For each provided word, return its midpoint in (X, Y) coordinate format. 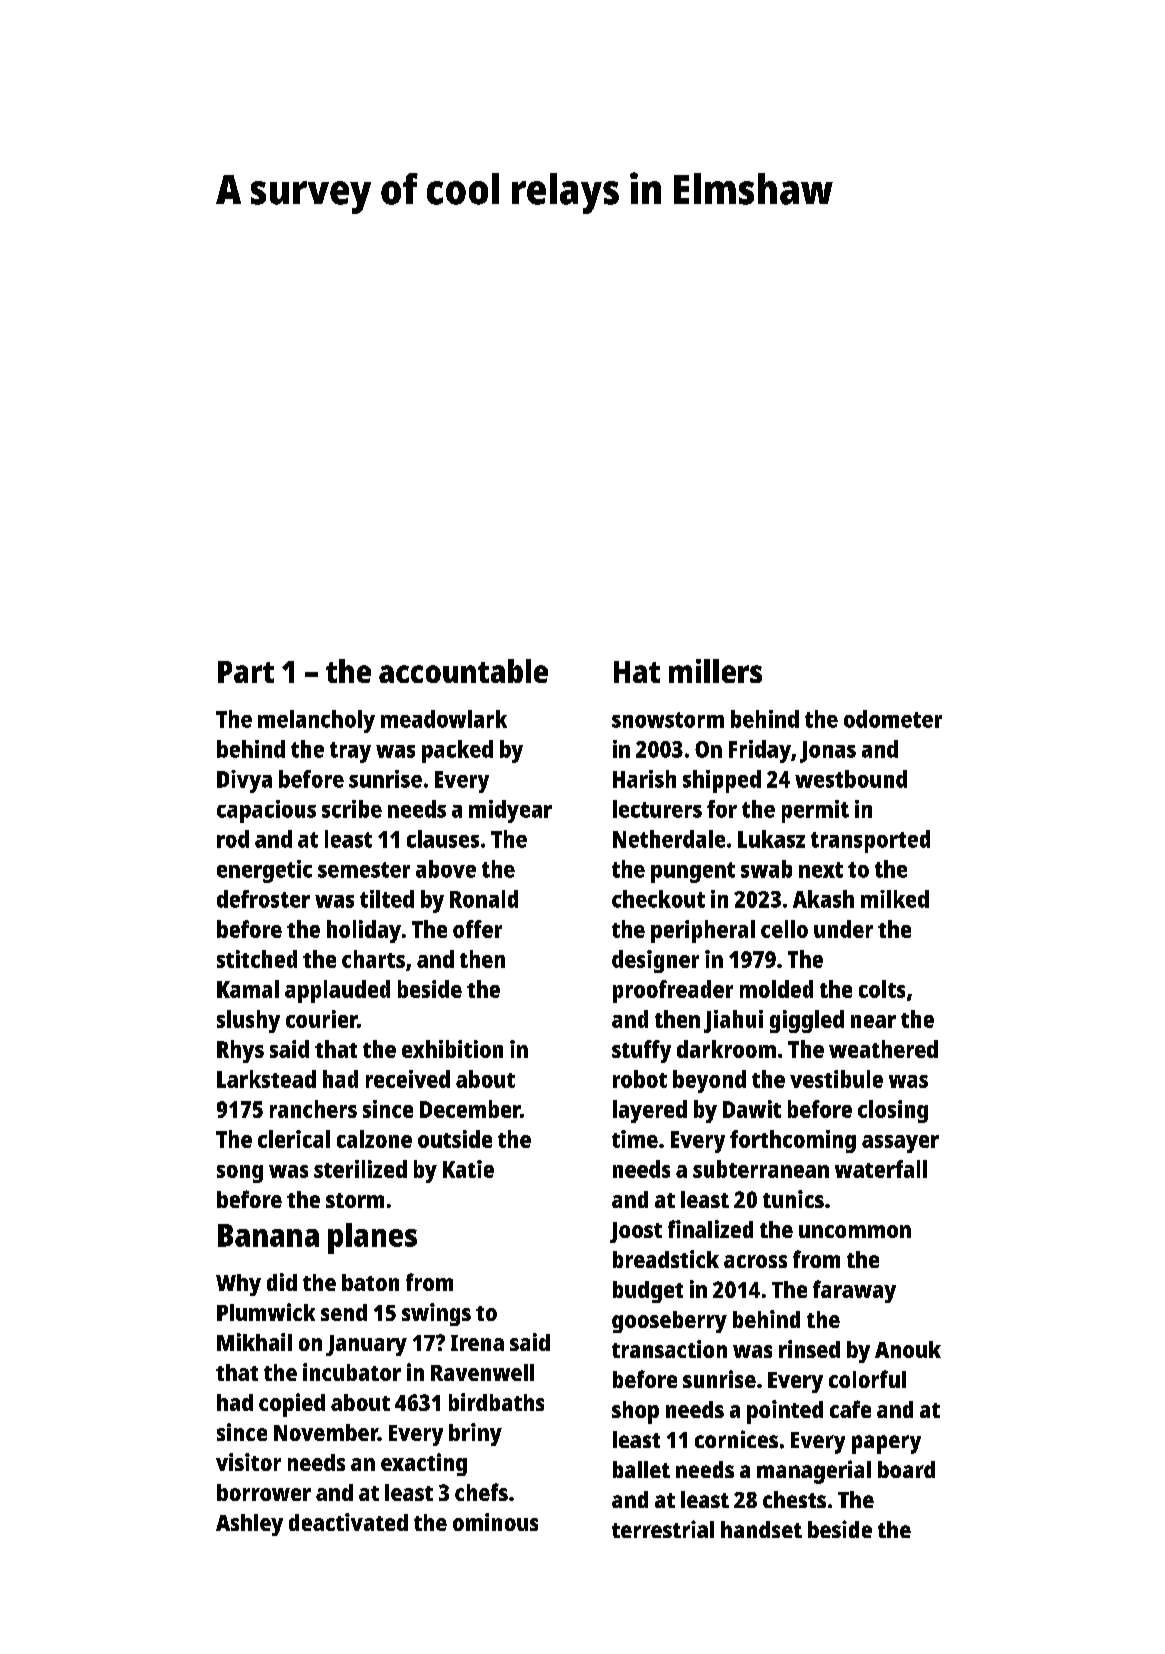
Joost (636, 1232)
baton (370, 1282)
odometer (893, 719)
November (326, 1432)
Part (246, 672)
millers (715, 671)
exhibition (452, 1049)
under (843, 929)
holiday (364, 931)
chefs (481, 1492)
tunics (793, 1199)
